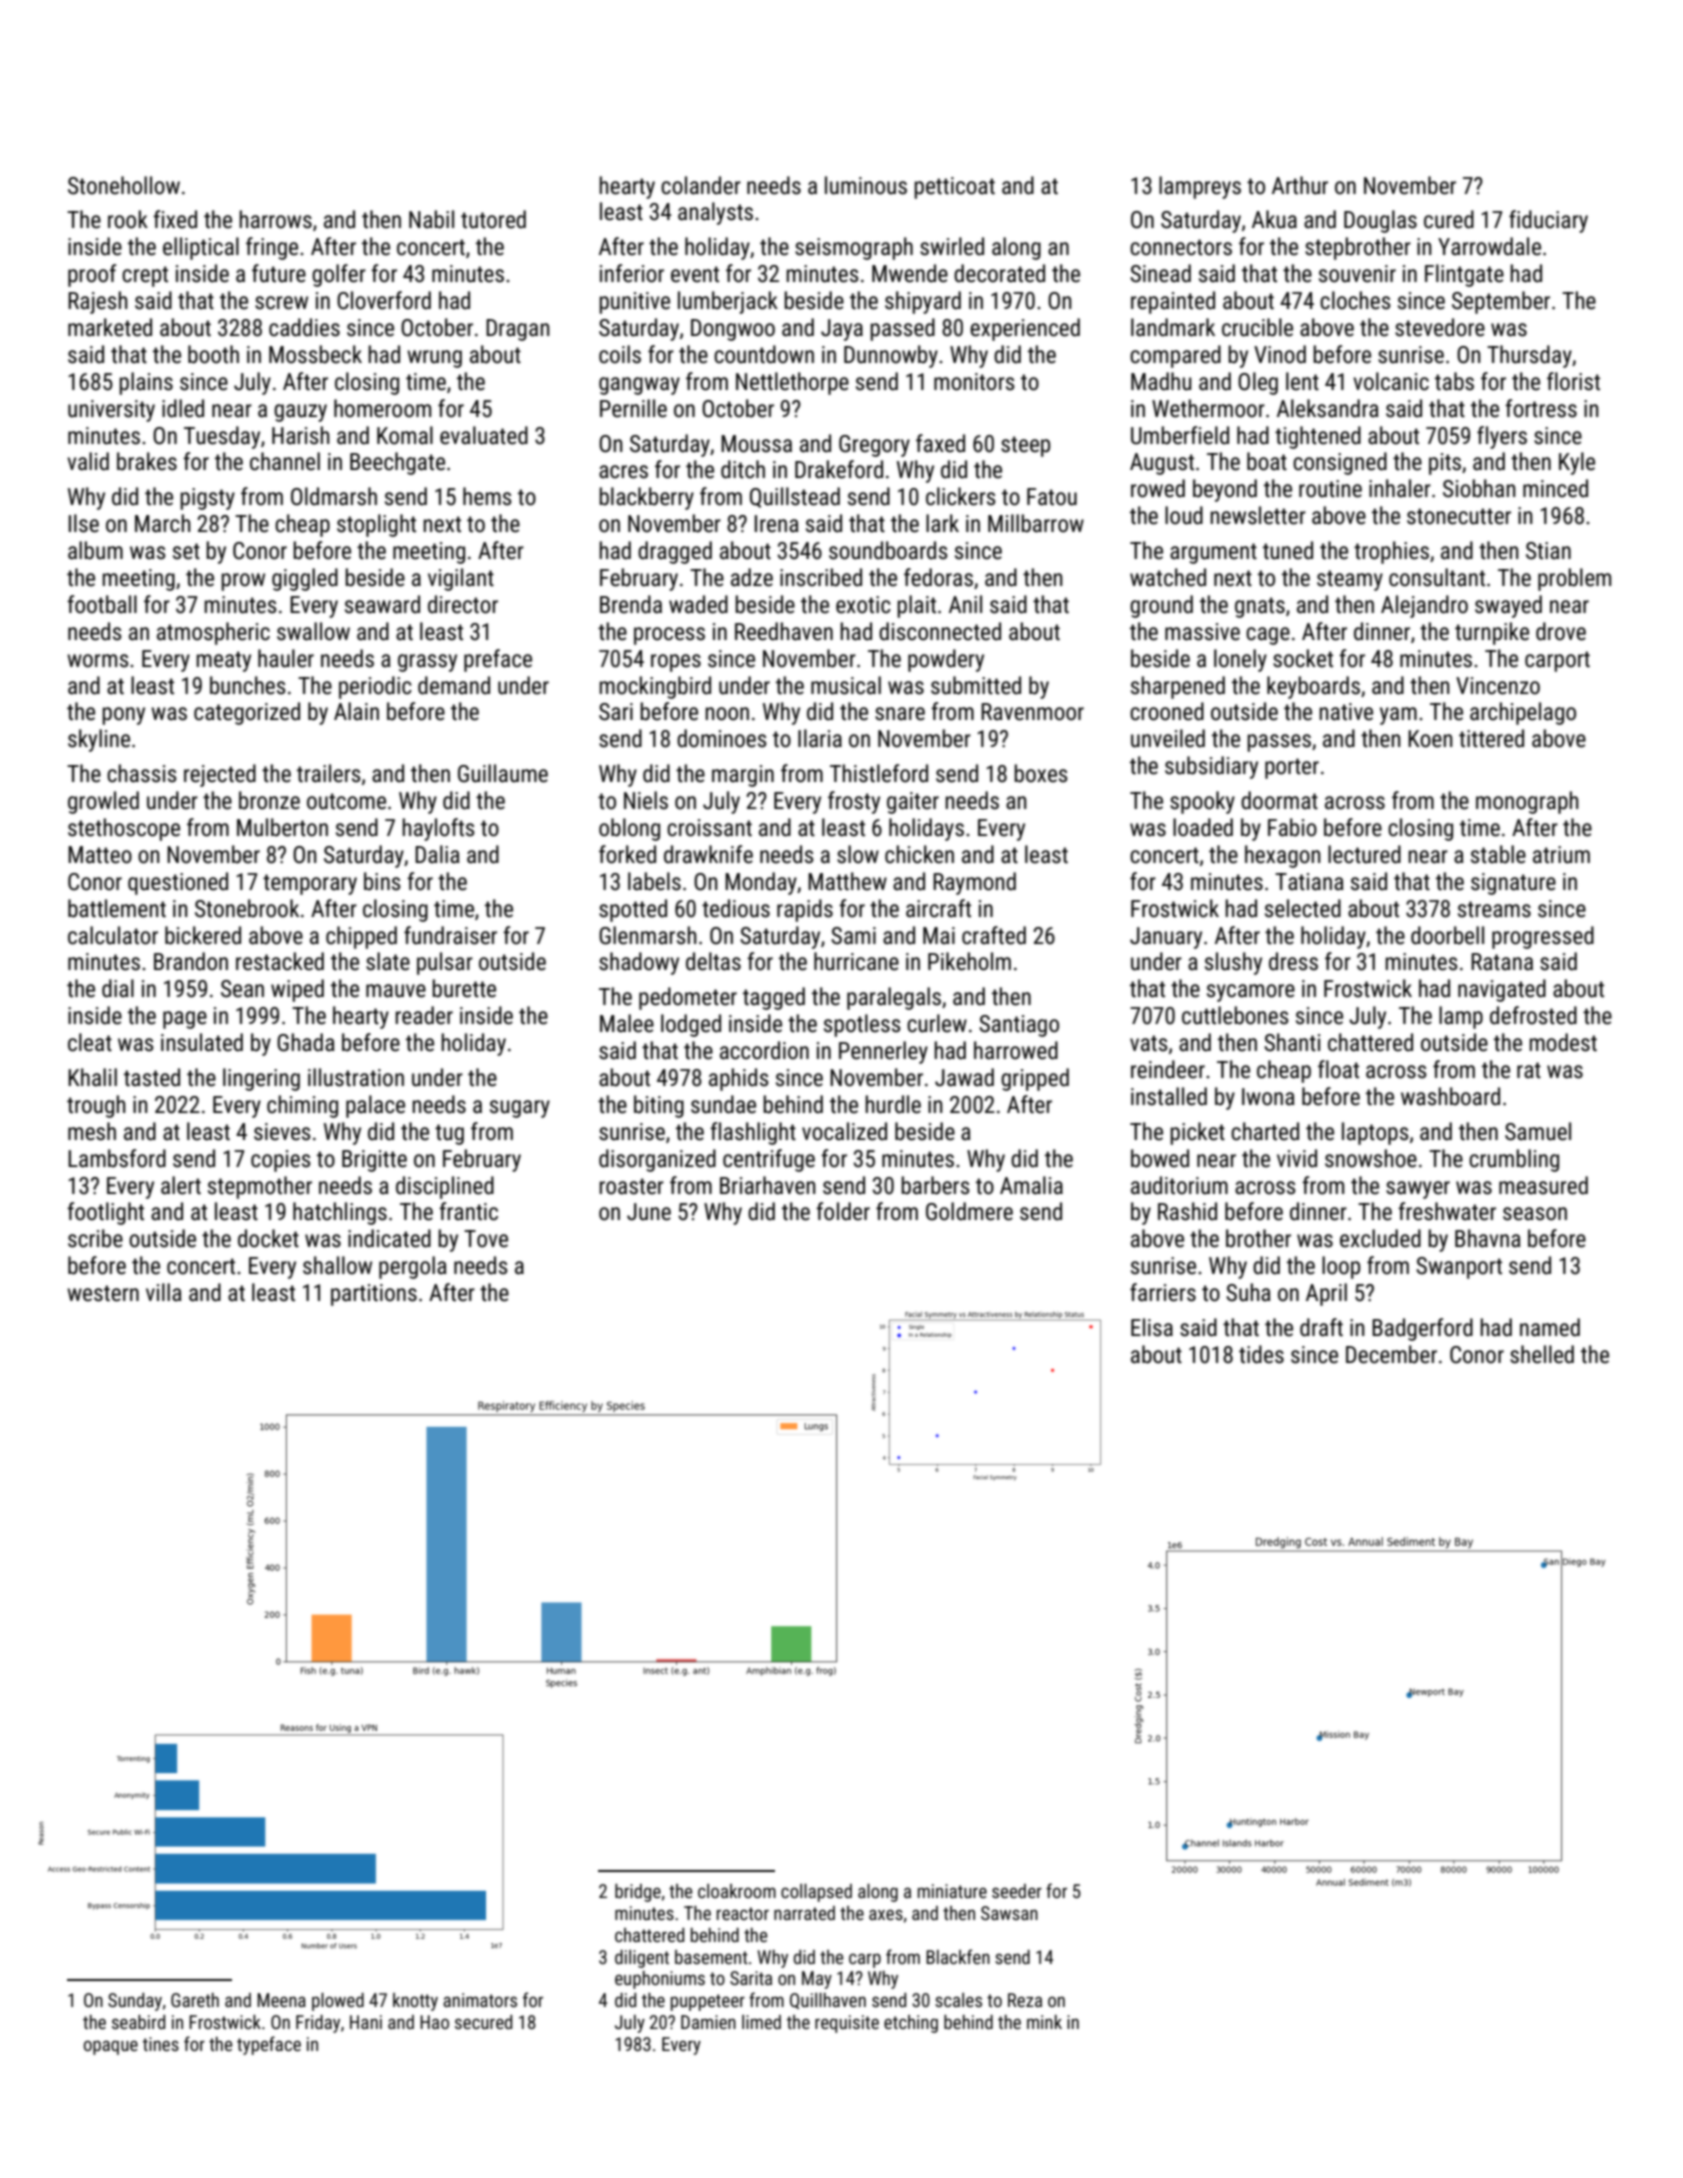 The height and width of the image is (2178, 1683). I want to click on Nabil, so click(431, 219).
